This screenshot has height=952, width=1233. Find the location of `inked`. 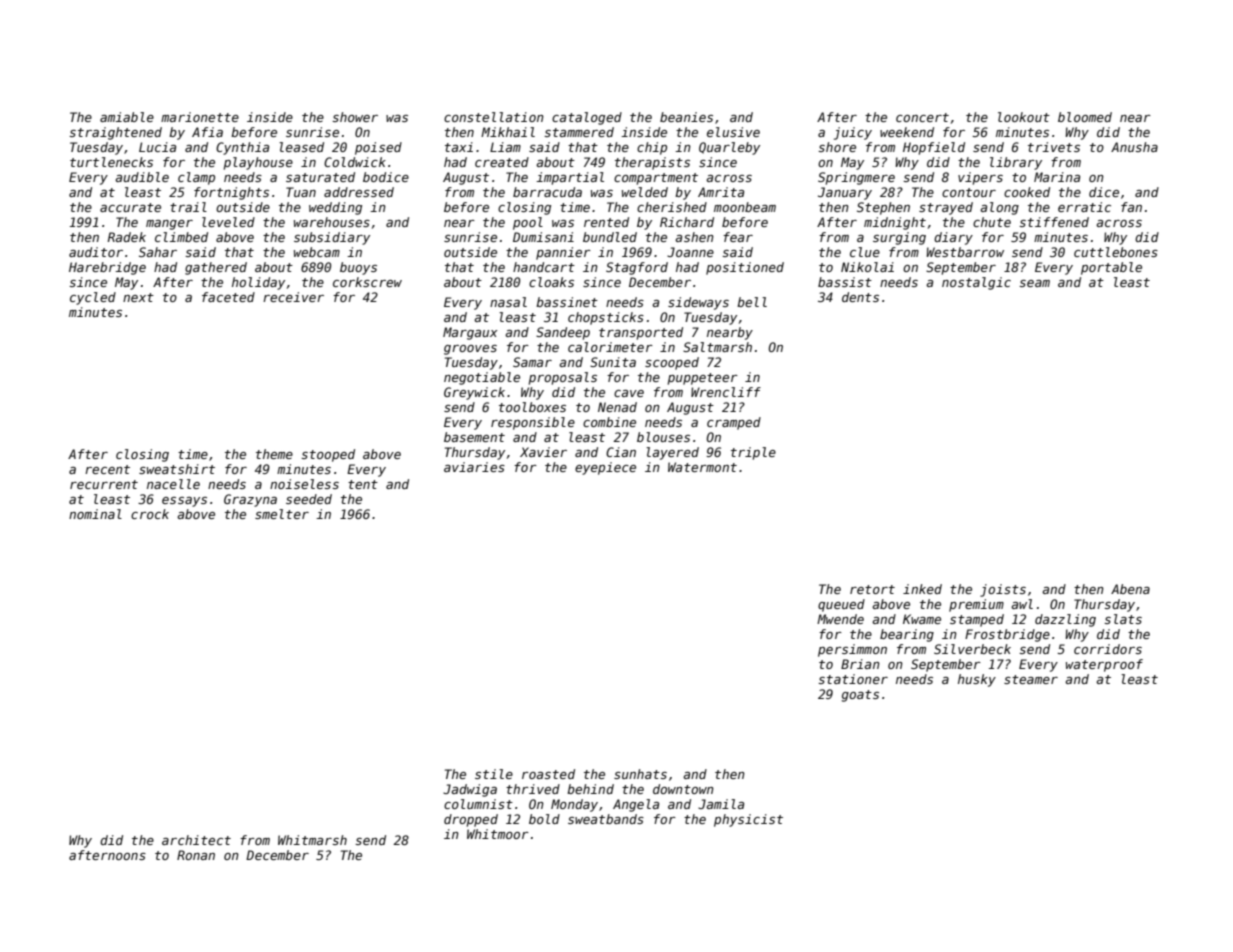

inked is located at coordinates (922, 589).
